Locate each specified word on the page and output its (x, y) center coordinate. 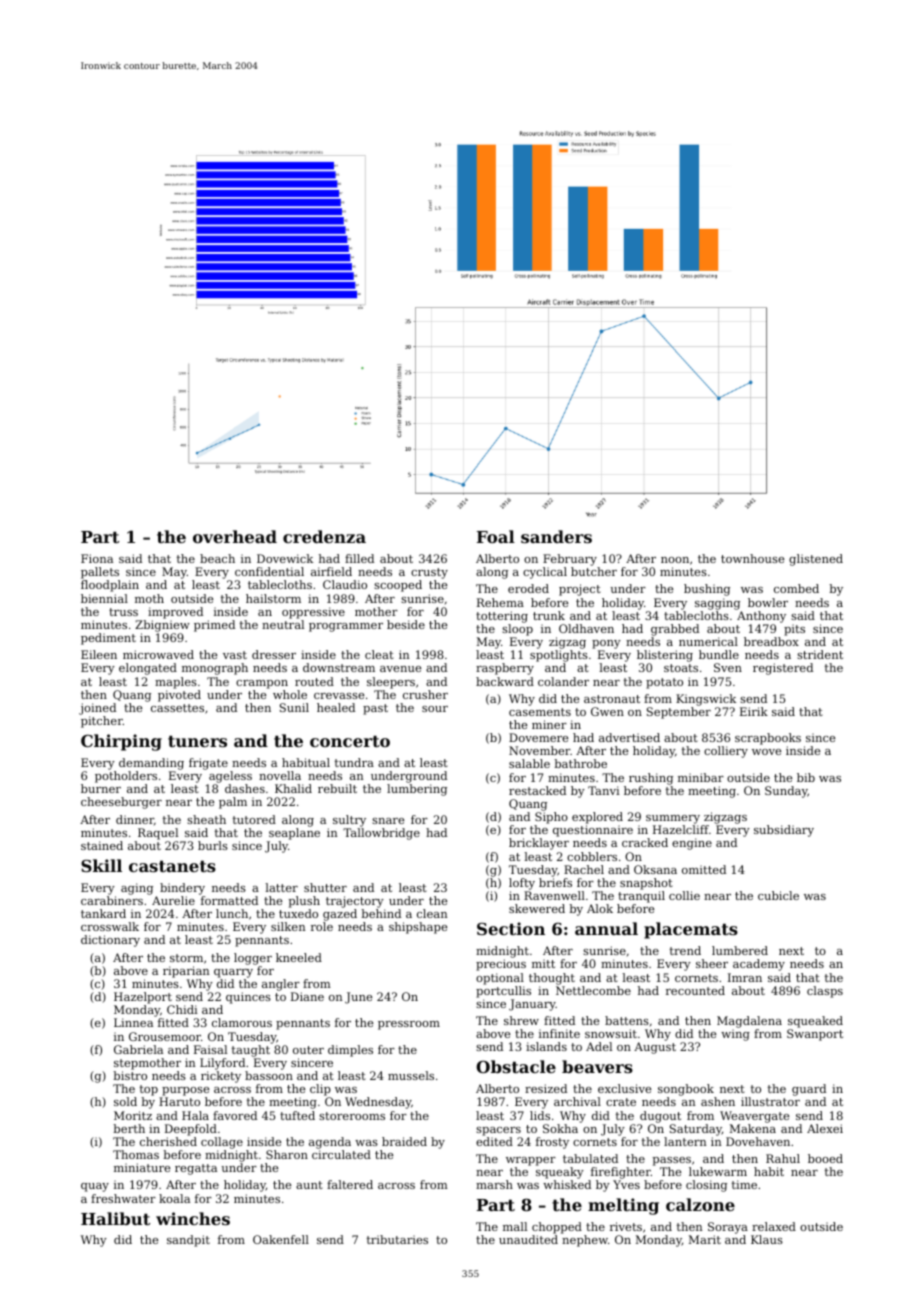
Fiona (97, 558)
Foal (496, 536)
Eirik (754, 711)
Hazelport (143, 998)
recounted (695, 990)
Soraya (728, 1228)
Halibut (115, 1218)
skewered (537, 908)
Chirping (121, 742)
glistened (816, 560)
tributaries (397, 1239)
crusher (425, 694)
